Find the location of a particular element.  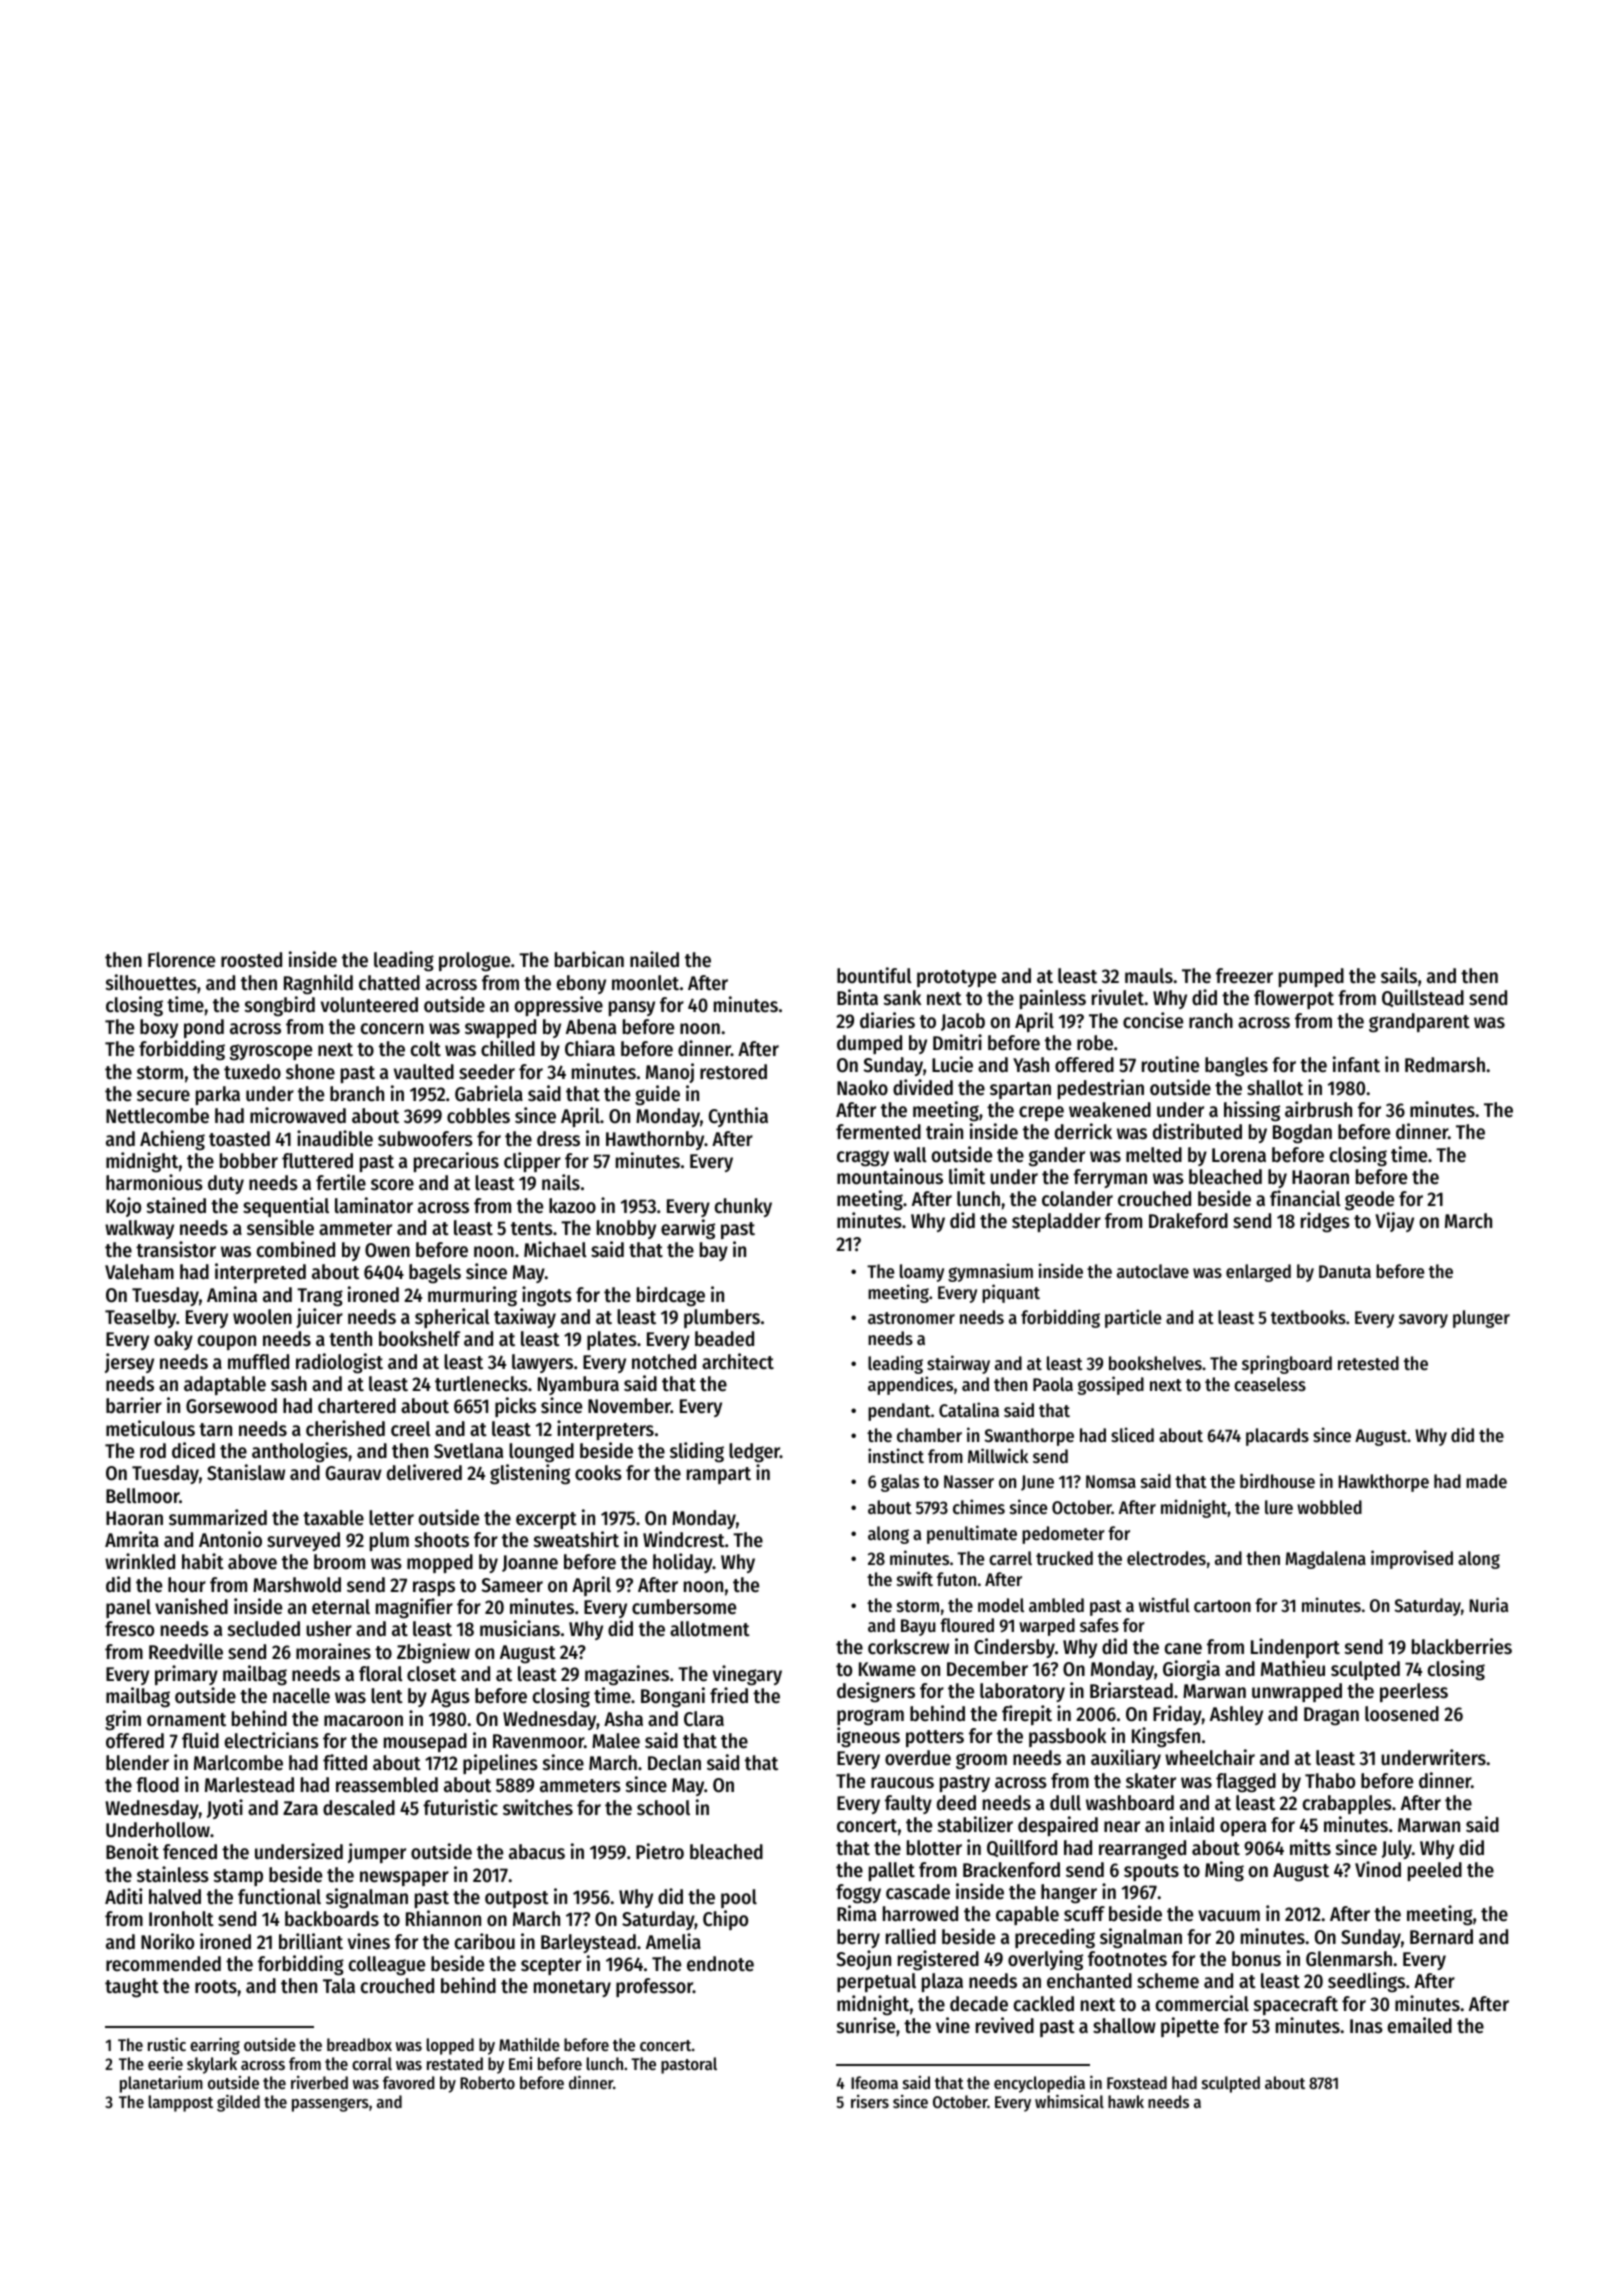

loosened is located at coordinates (1402, 1714).
